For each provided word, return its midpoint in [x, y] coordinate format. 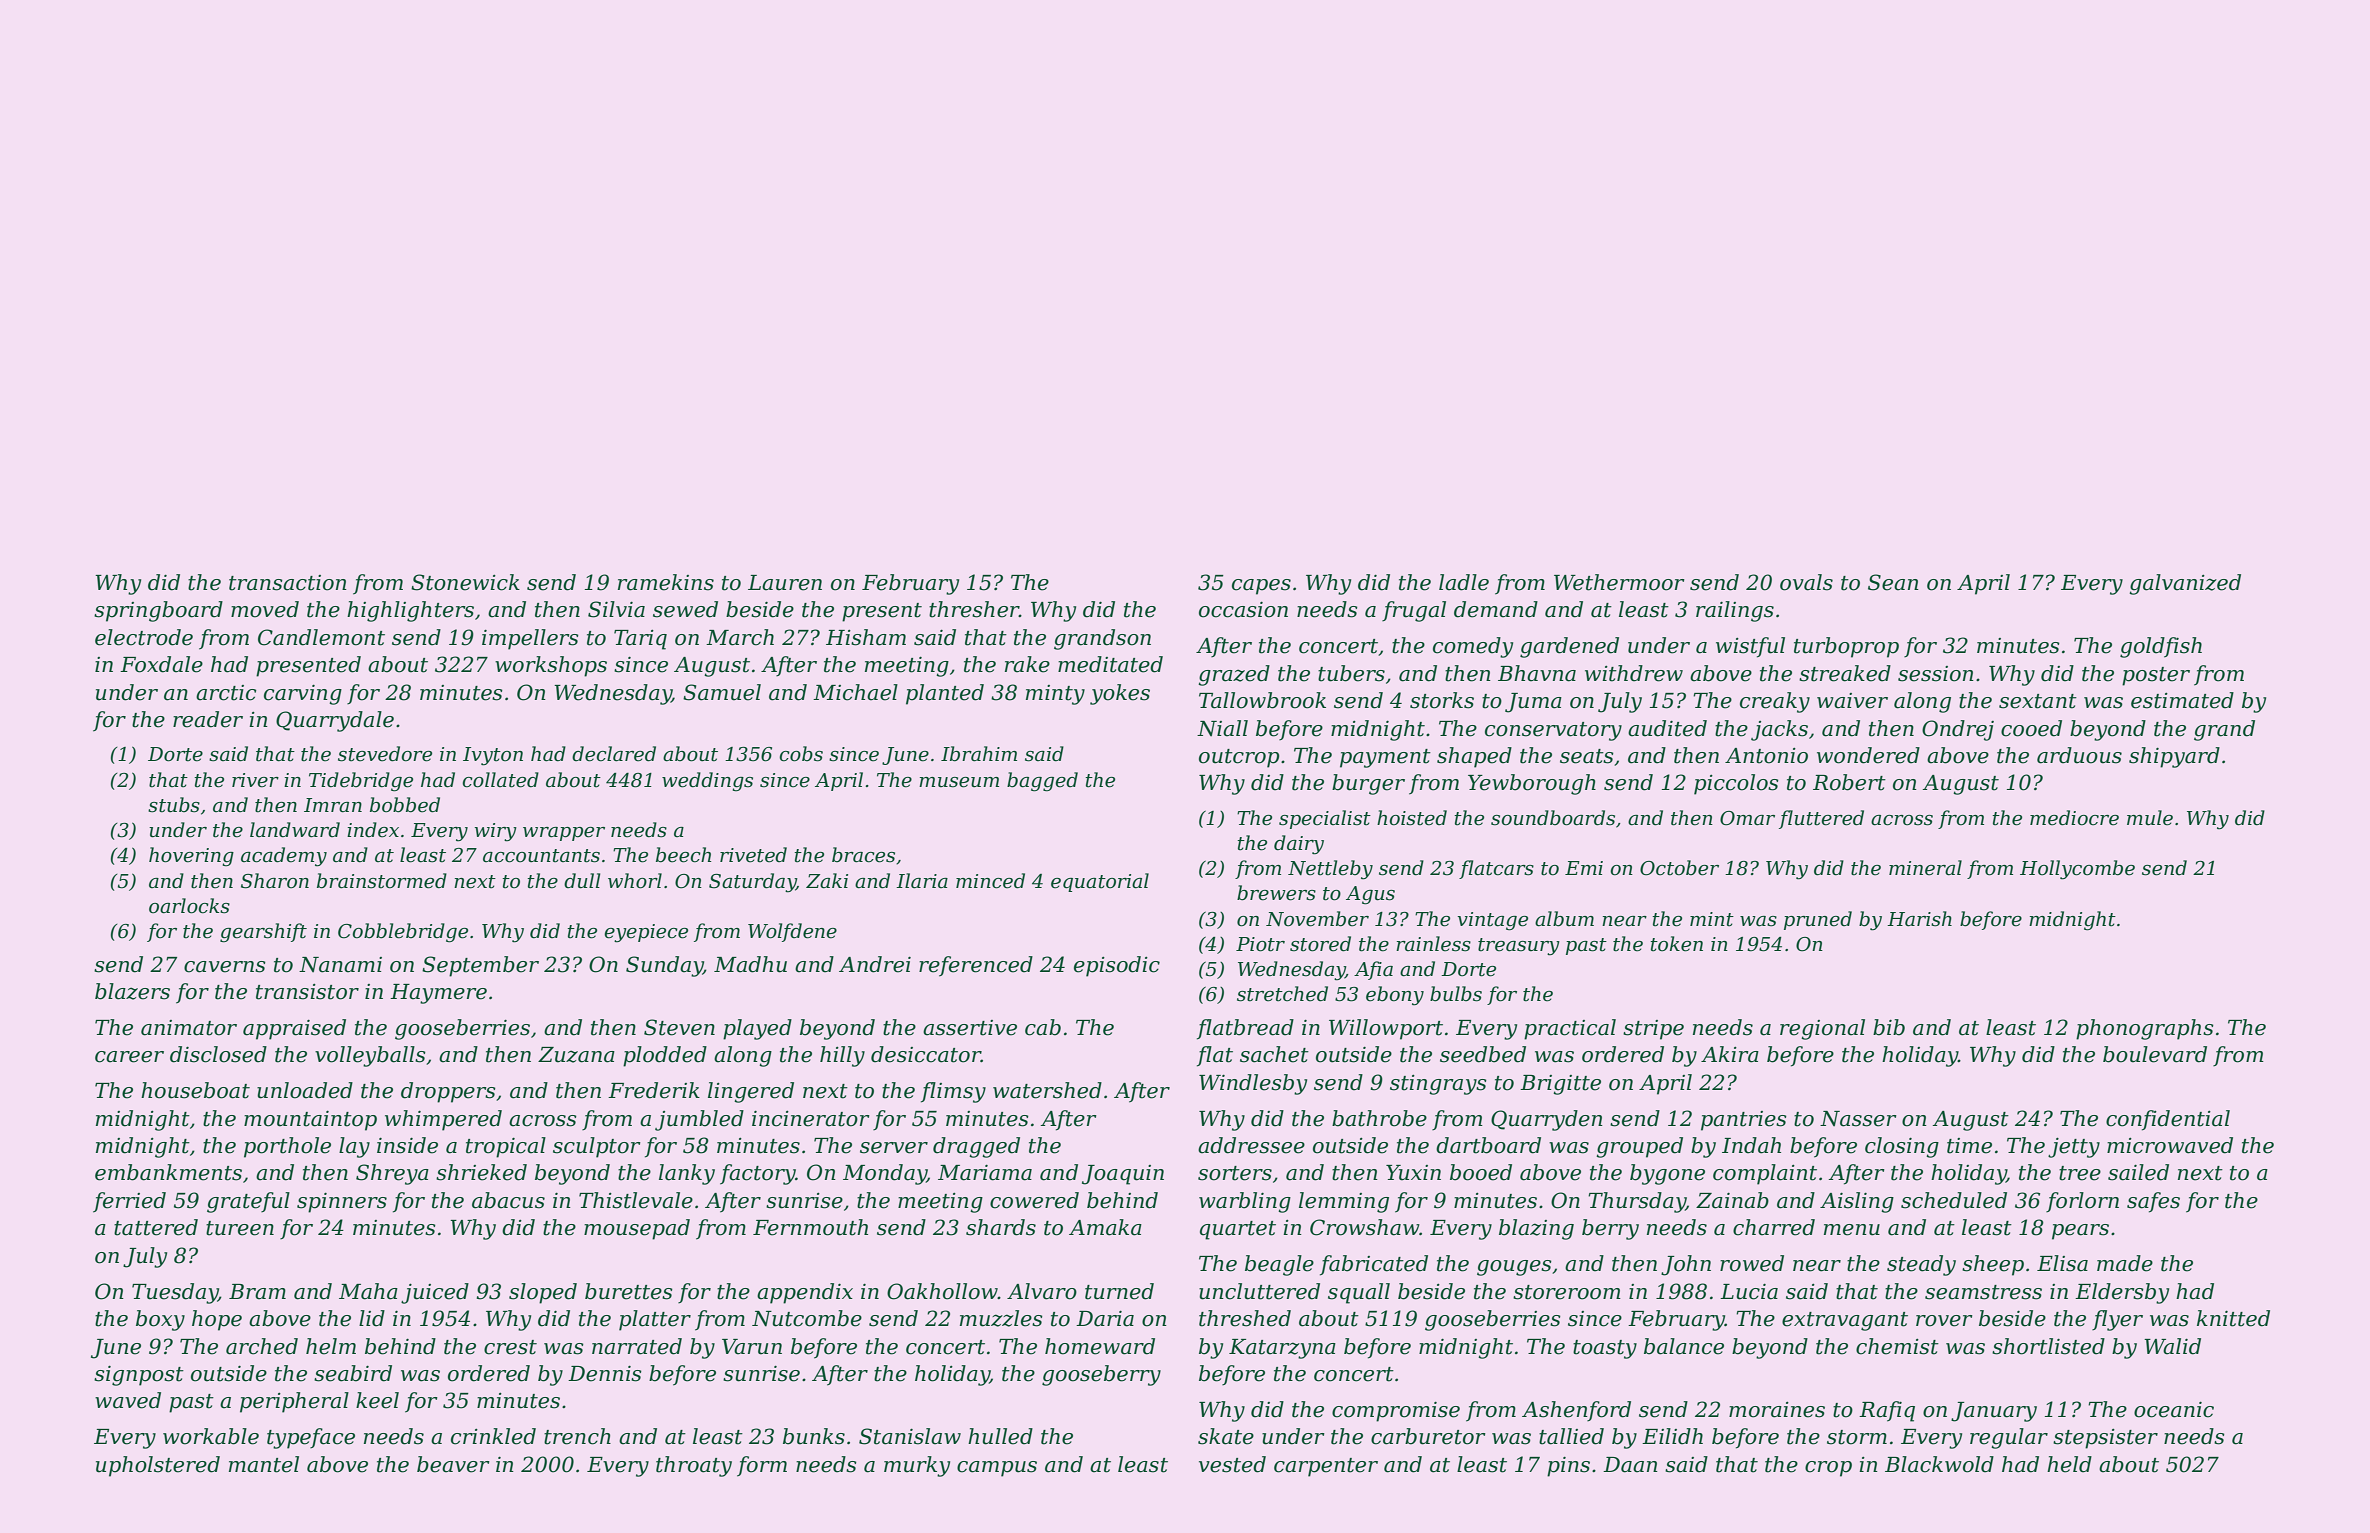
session [1936, 674]
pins [1568, 1467]
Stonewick [465, 582]
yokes [1120, 694]
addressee [1251, 1145]
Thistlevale [636, 1200]
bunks [814, 1436]
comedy [1473, 647]
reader [208, 719]
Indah [1751, 1145]
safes [2153, 1202]
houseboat [195, 1090]
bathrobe [1379, 1118]
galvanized [2185, 584]
